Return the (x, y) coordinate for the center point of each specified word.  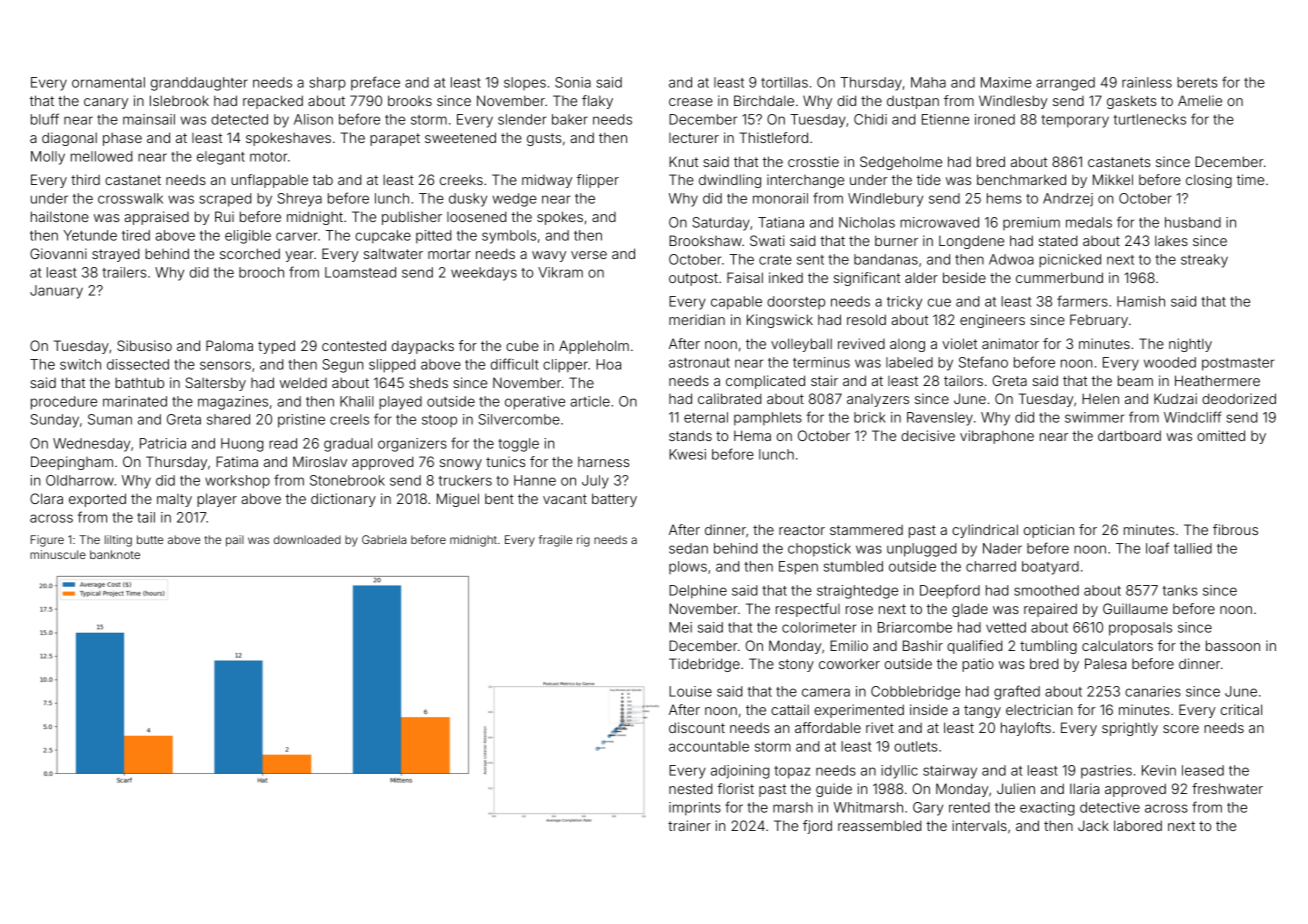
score (1181, 729)
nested (690, 788)
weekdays (484, 274)
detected (239, 119)
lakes (1171, 240)
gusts (544, 139)
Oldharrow (80, 480)
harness (603, 461)
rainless (1147, 82)
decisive (928, 435)
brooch (261, 272)
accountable (709, 746)
